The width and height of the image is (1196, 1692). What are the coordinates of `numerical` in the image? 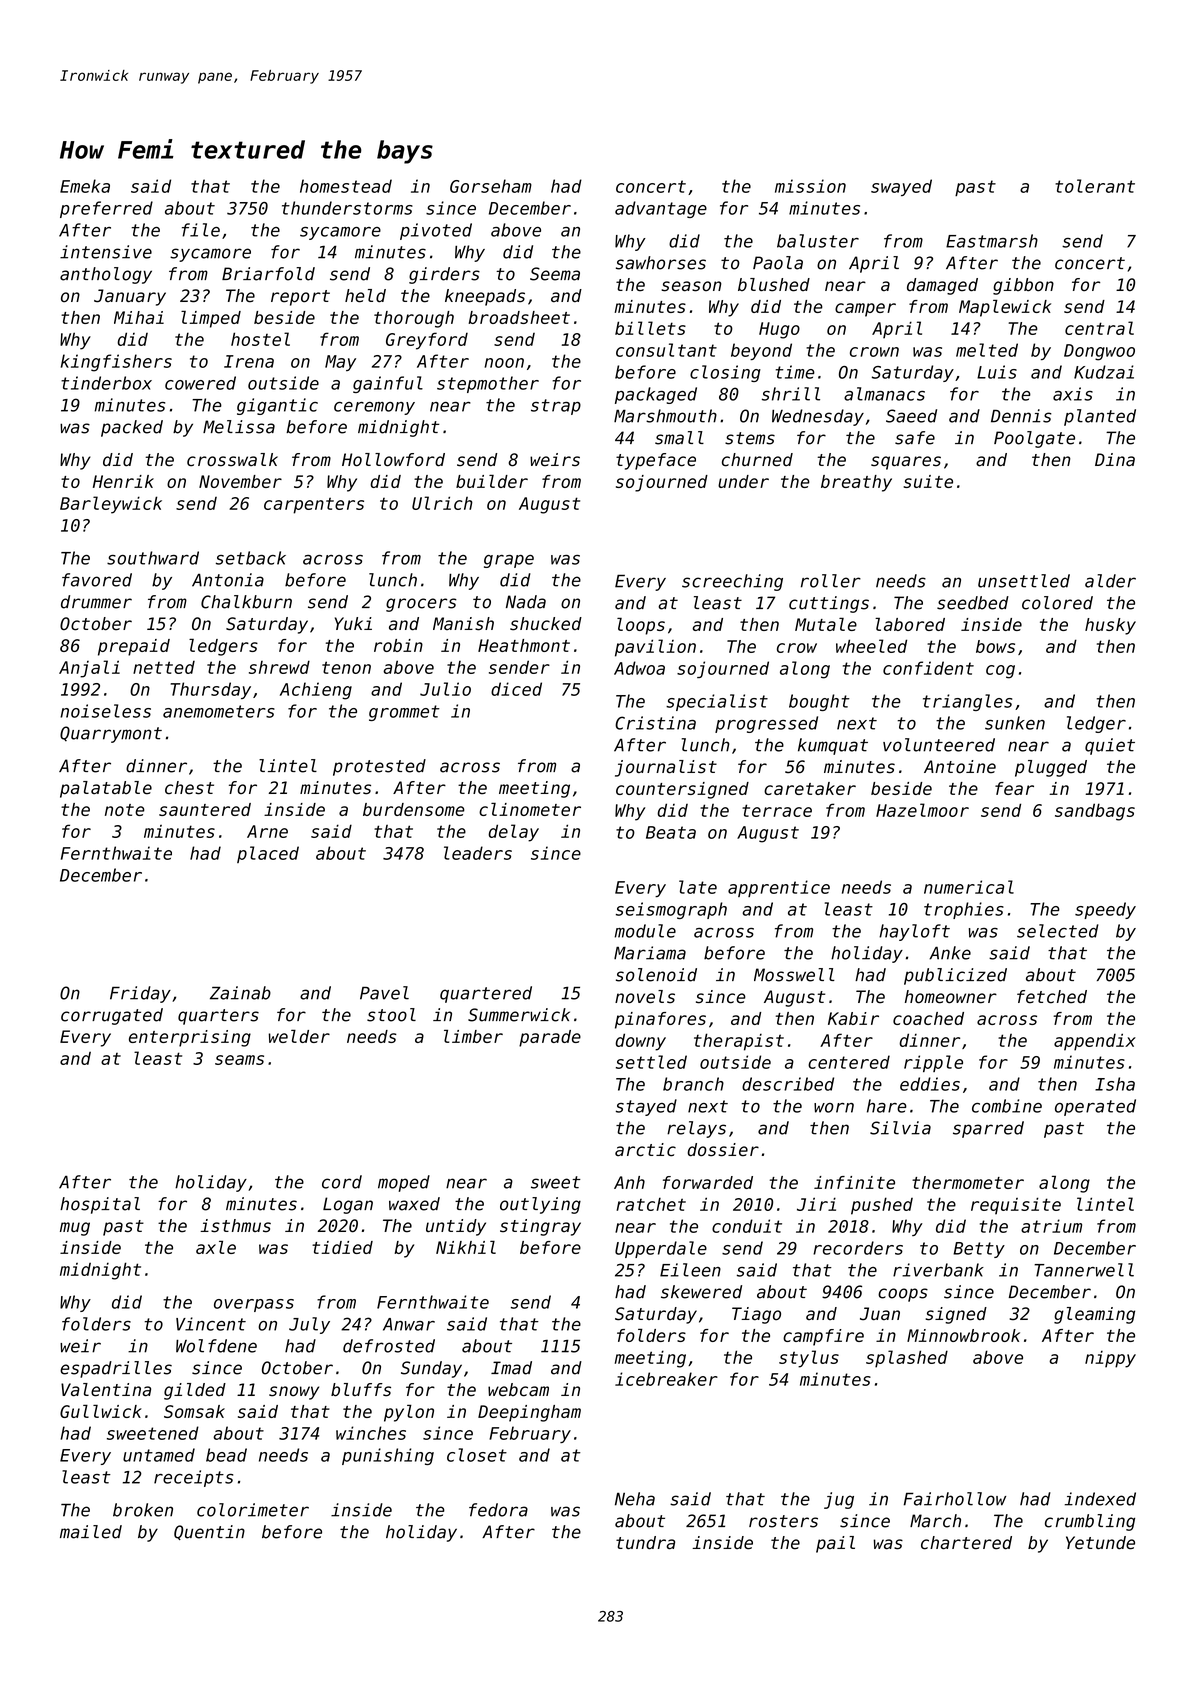 It's located at (969, 887).
